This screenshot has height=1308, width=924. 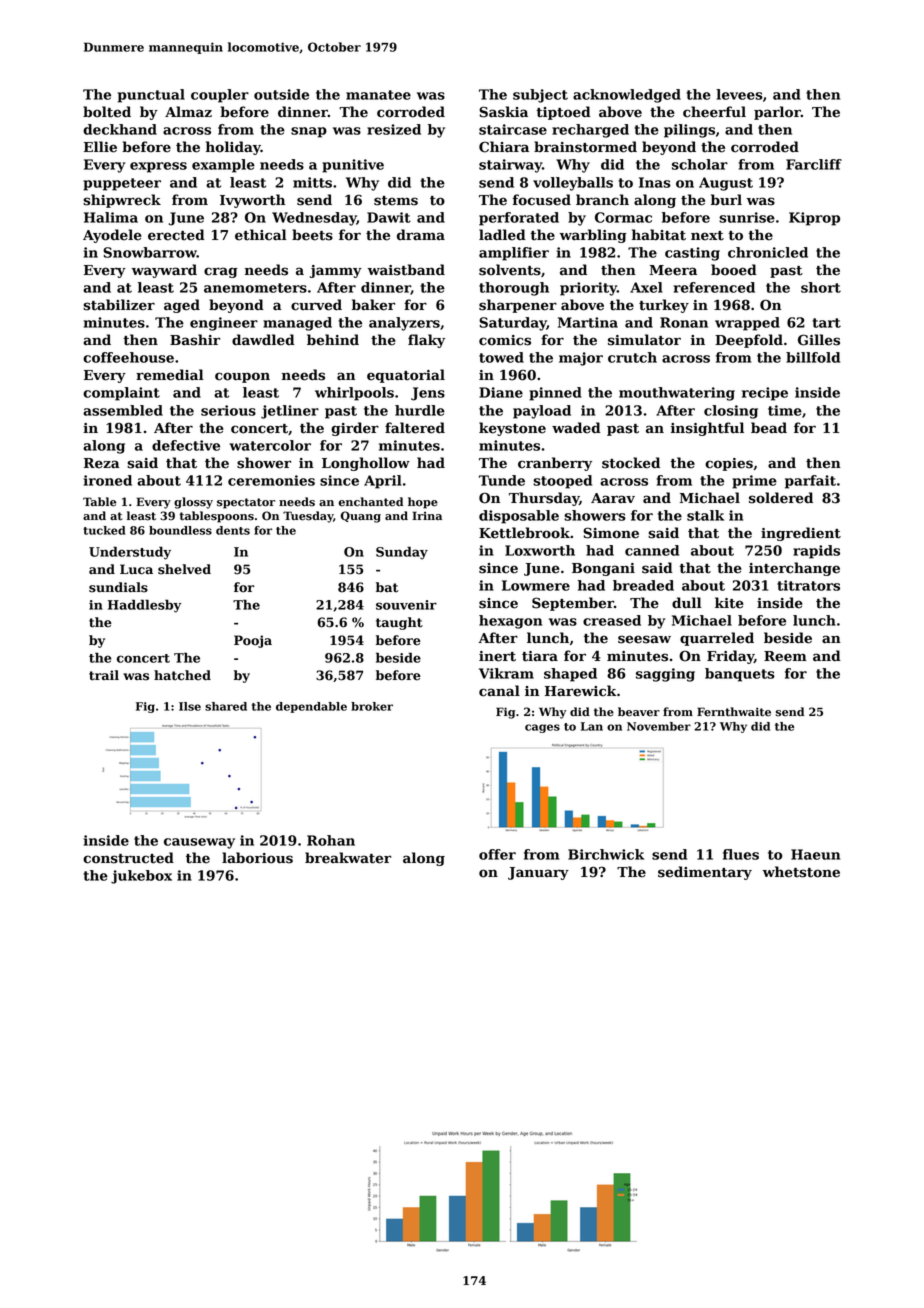 I want to click on shelved, so click(x=184, y=569).
